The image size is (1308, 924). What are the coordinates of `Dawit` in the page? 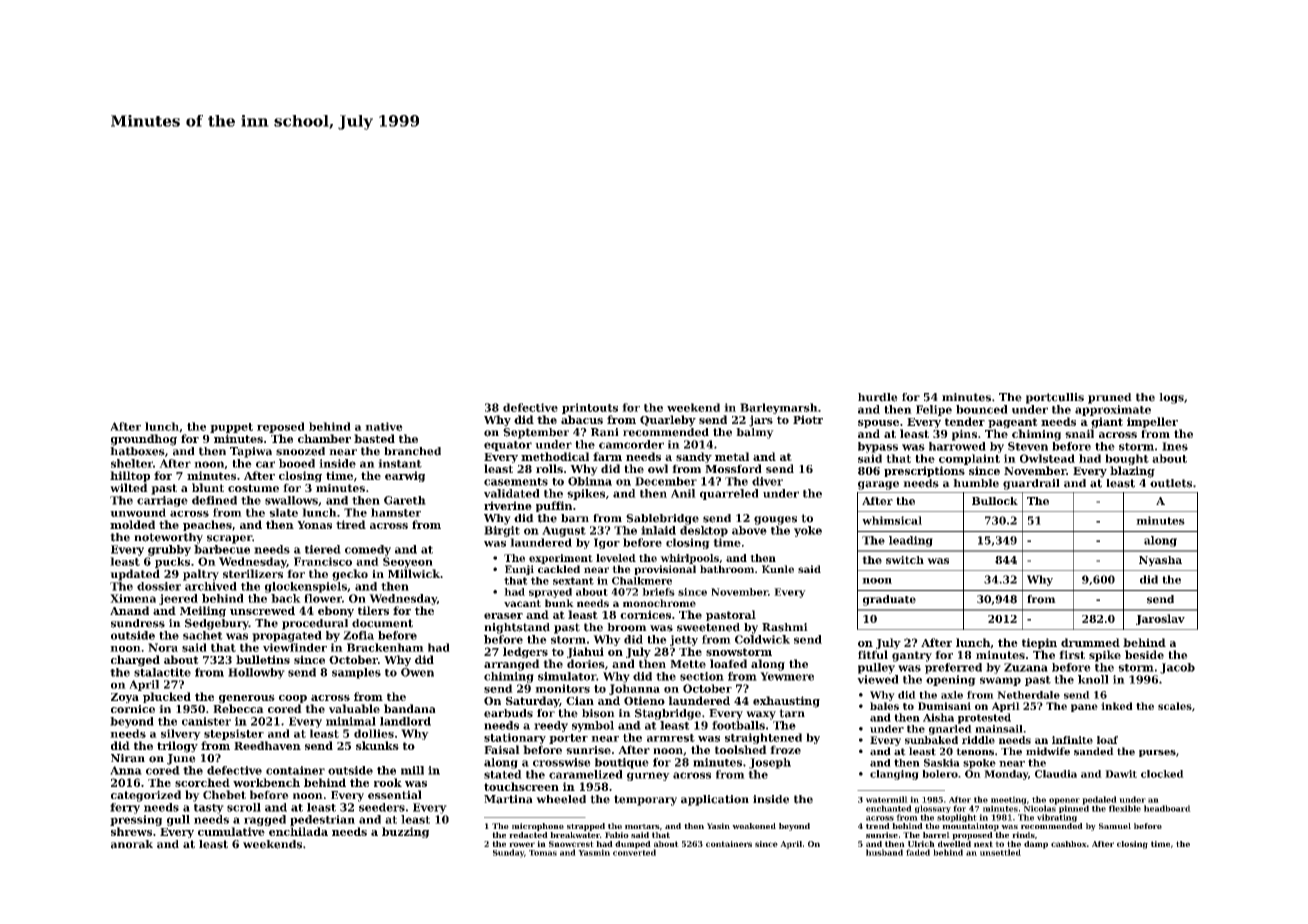 It's located at (1121, 774).
